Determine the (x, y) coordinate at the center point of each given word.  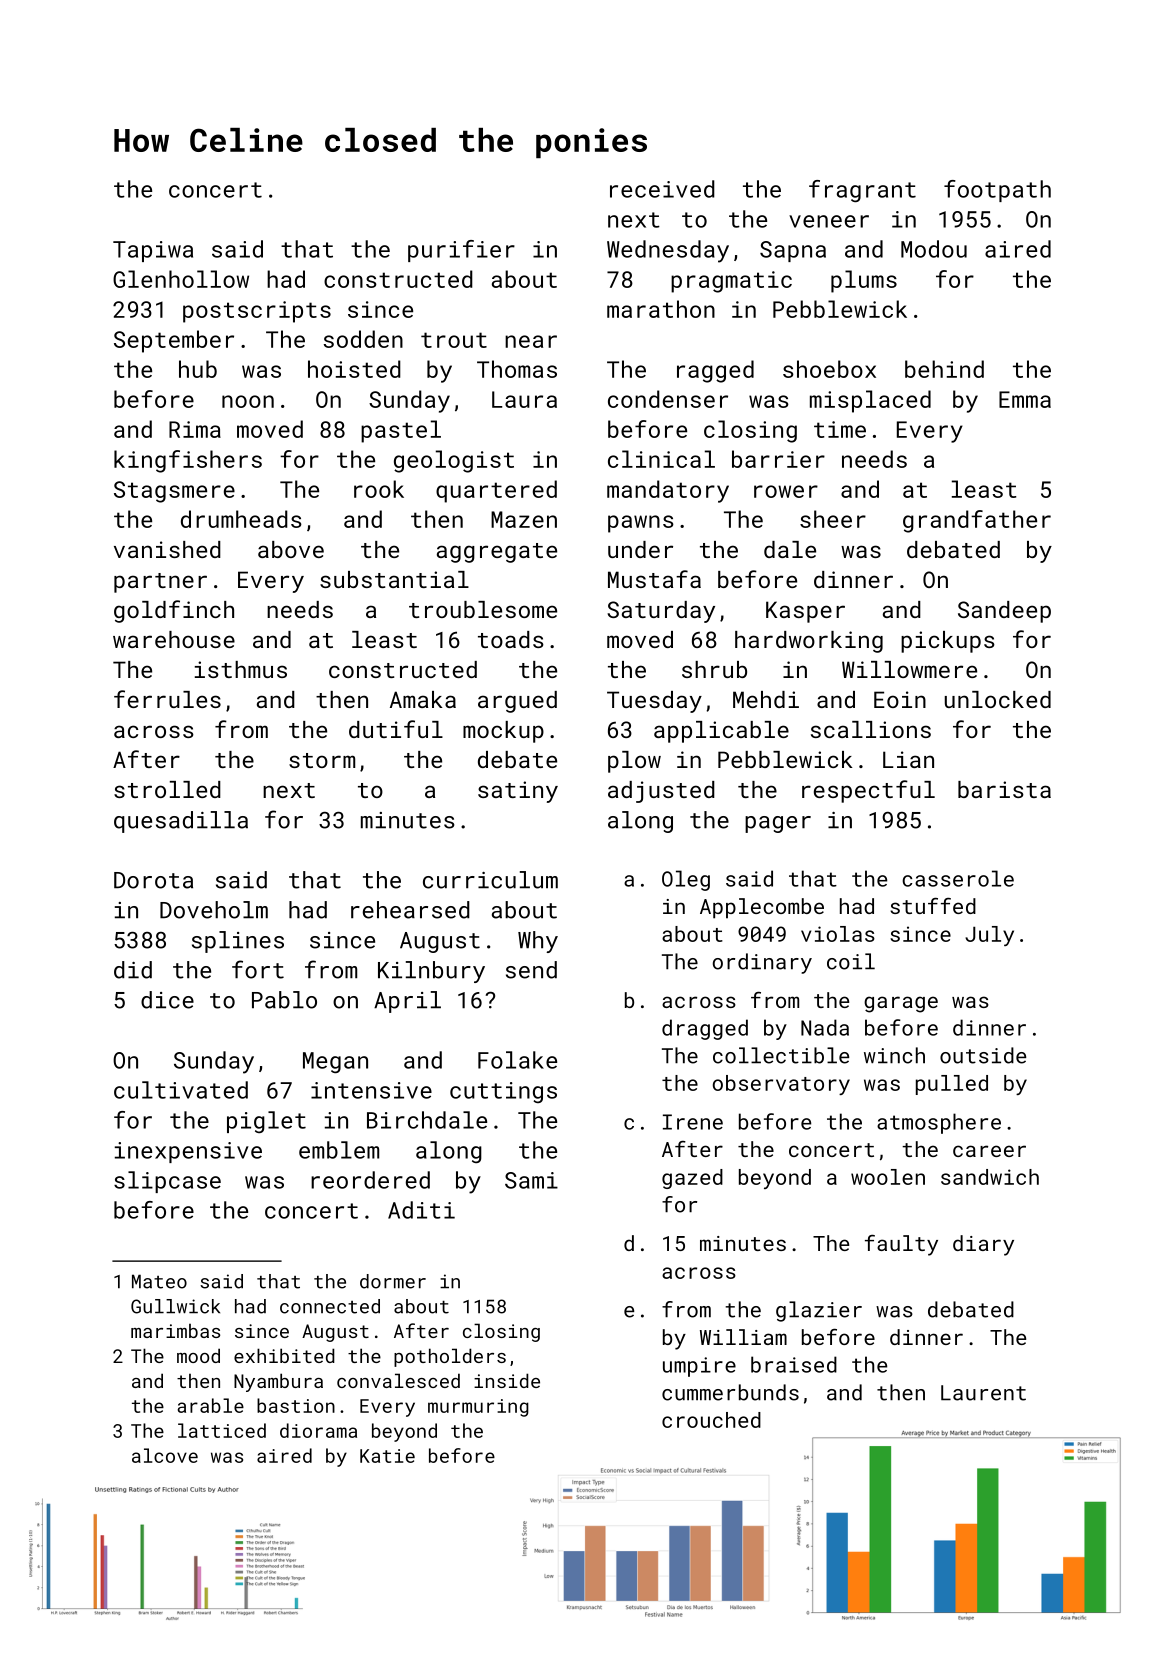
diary (983, 1245)
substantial (394, 579)
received (662, 189)
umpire (699, 1367)
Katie (387, 1456)
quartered (496, 491)
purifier (461, 251)
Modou (934, 249)
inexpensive (188, 1152)
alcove (165, 1455)
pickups (948, 642)
